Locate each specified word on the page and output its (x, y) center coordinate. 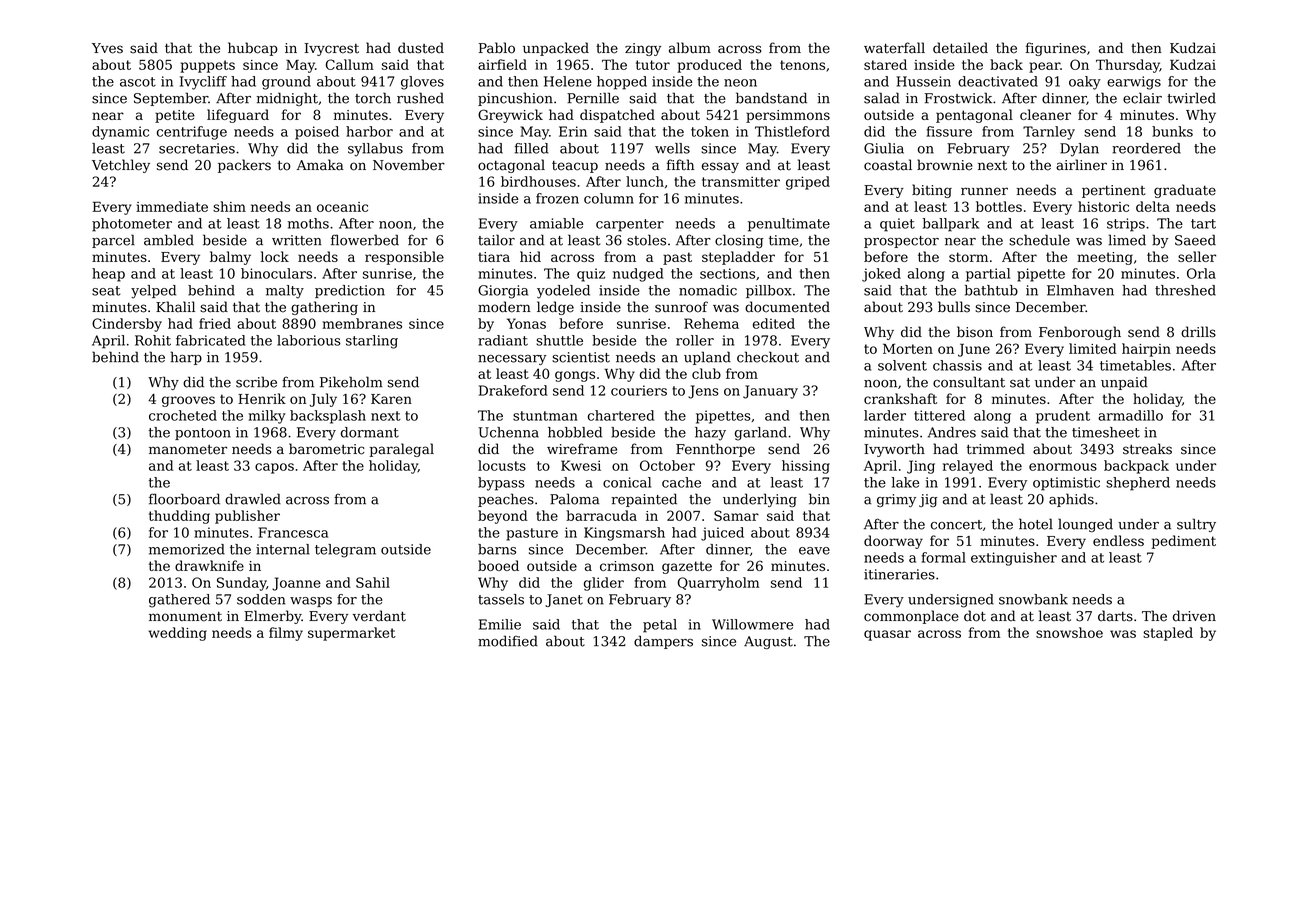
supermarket (352, 634)
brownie (945, 165)
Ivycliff (203, 83)
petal (660, 626)
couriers (639, 390)
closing (739, 241)
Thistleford (792, 131)
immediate (172, 206)
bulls (954, 307)
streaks (1147, 449)
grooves (188, 401)
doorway (893, 542)
